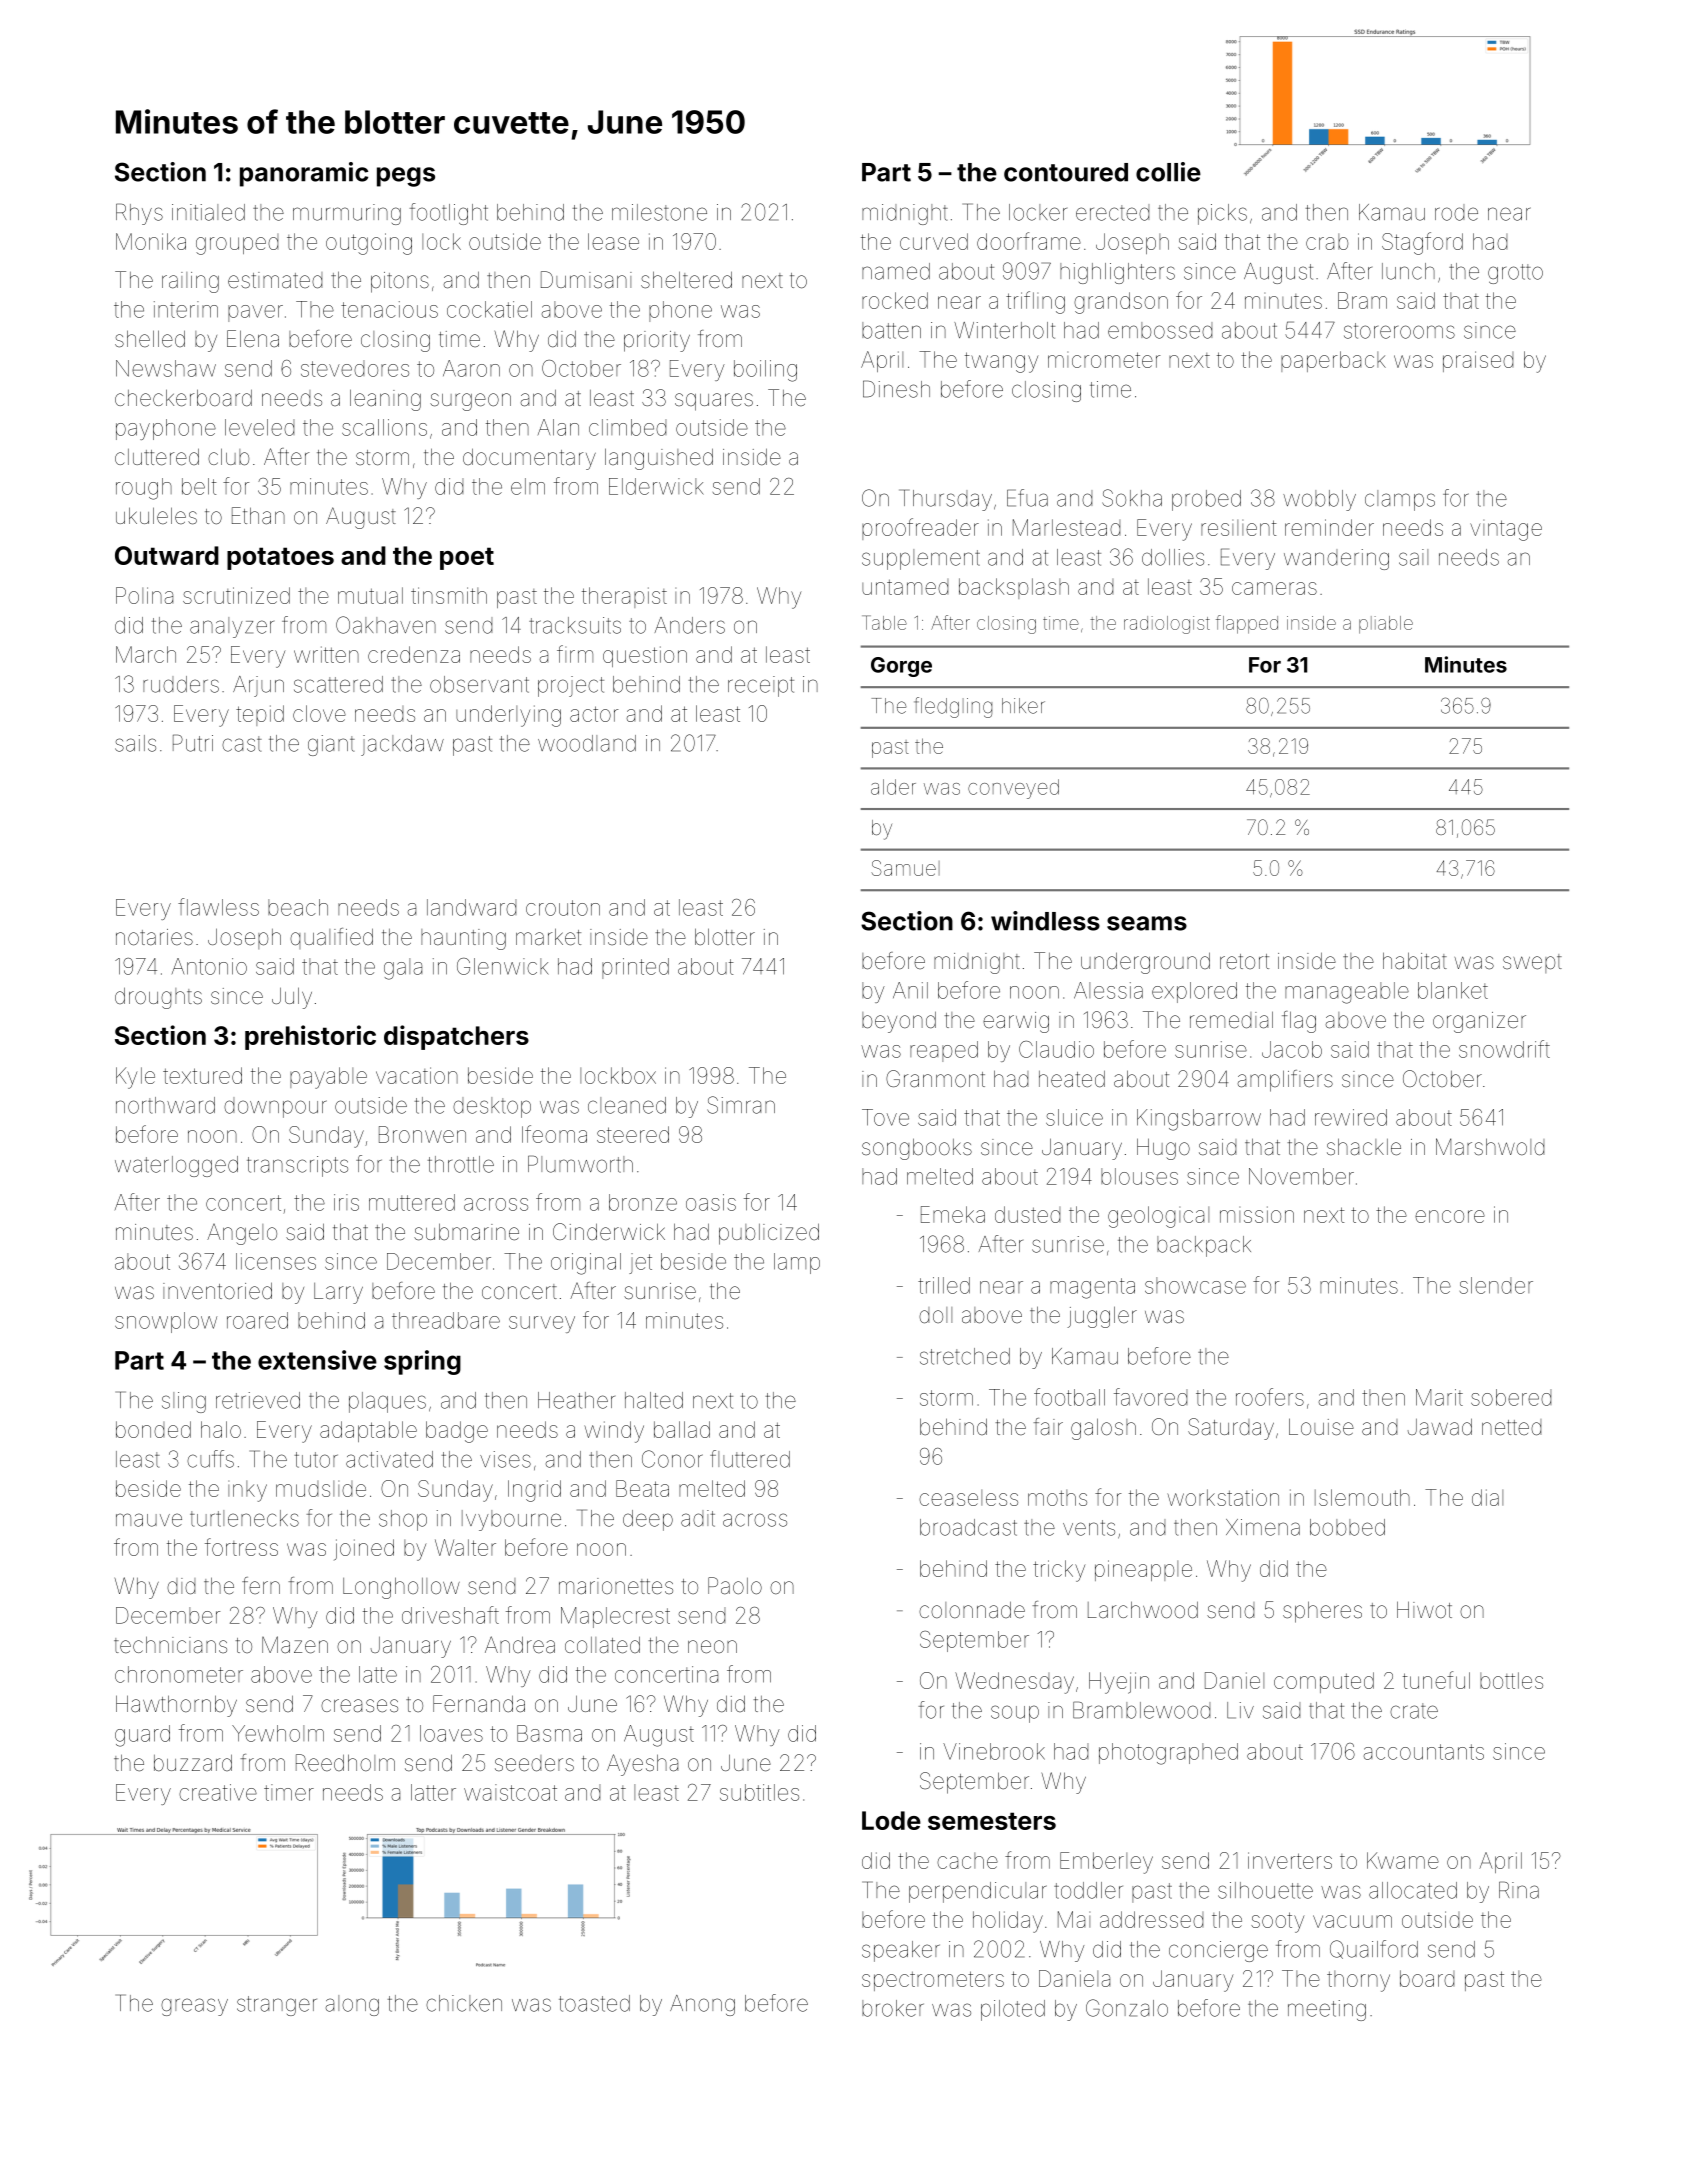 The image size is (1683, 2178). I want to click on retrieved, so click(258, 1400).
